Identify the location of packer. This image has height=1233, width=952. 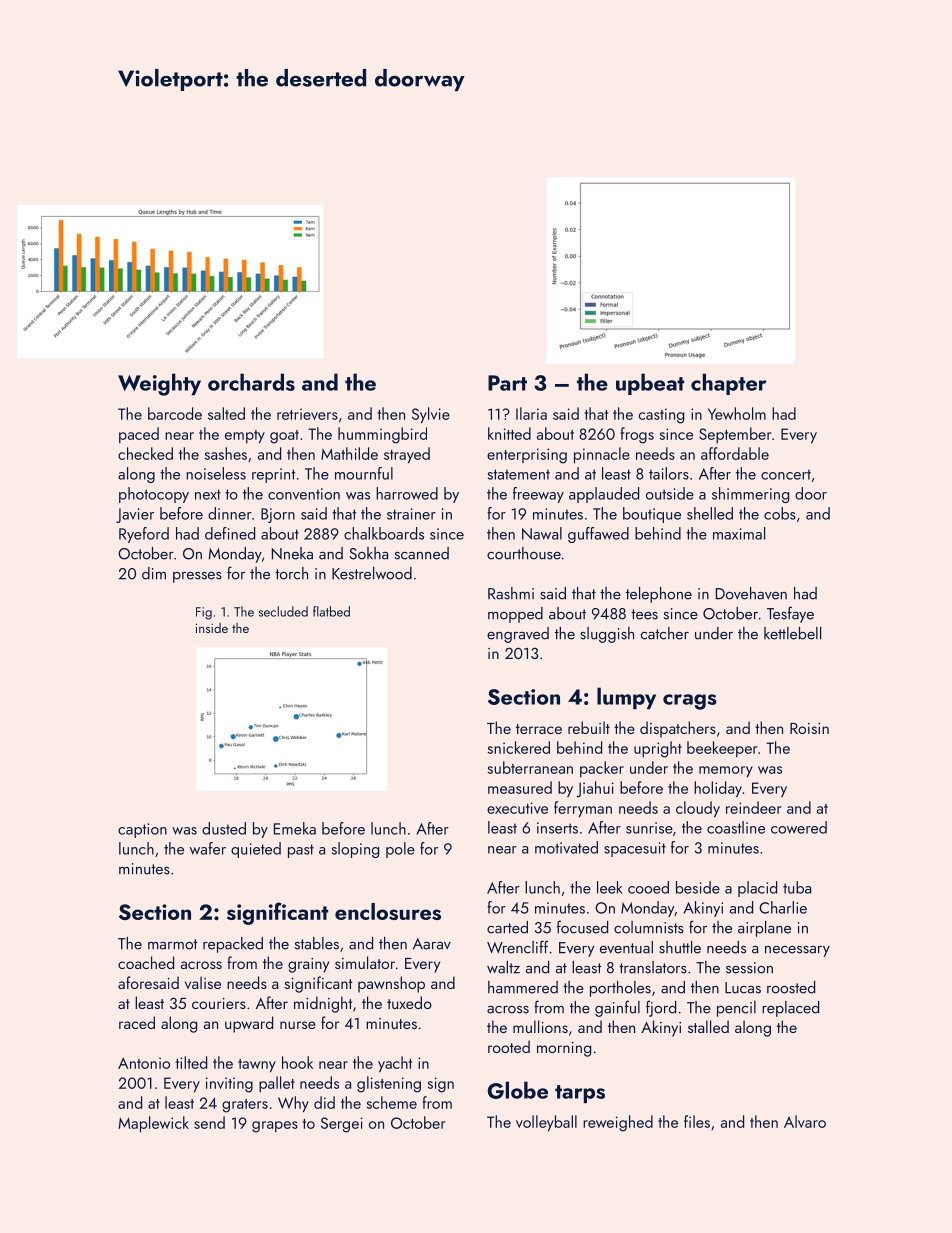
(602, 769).
